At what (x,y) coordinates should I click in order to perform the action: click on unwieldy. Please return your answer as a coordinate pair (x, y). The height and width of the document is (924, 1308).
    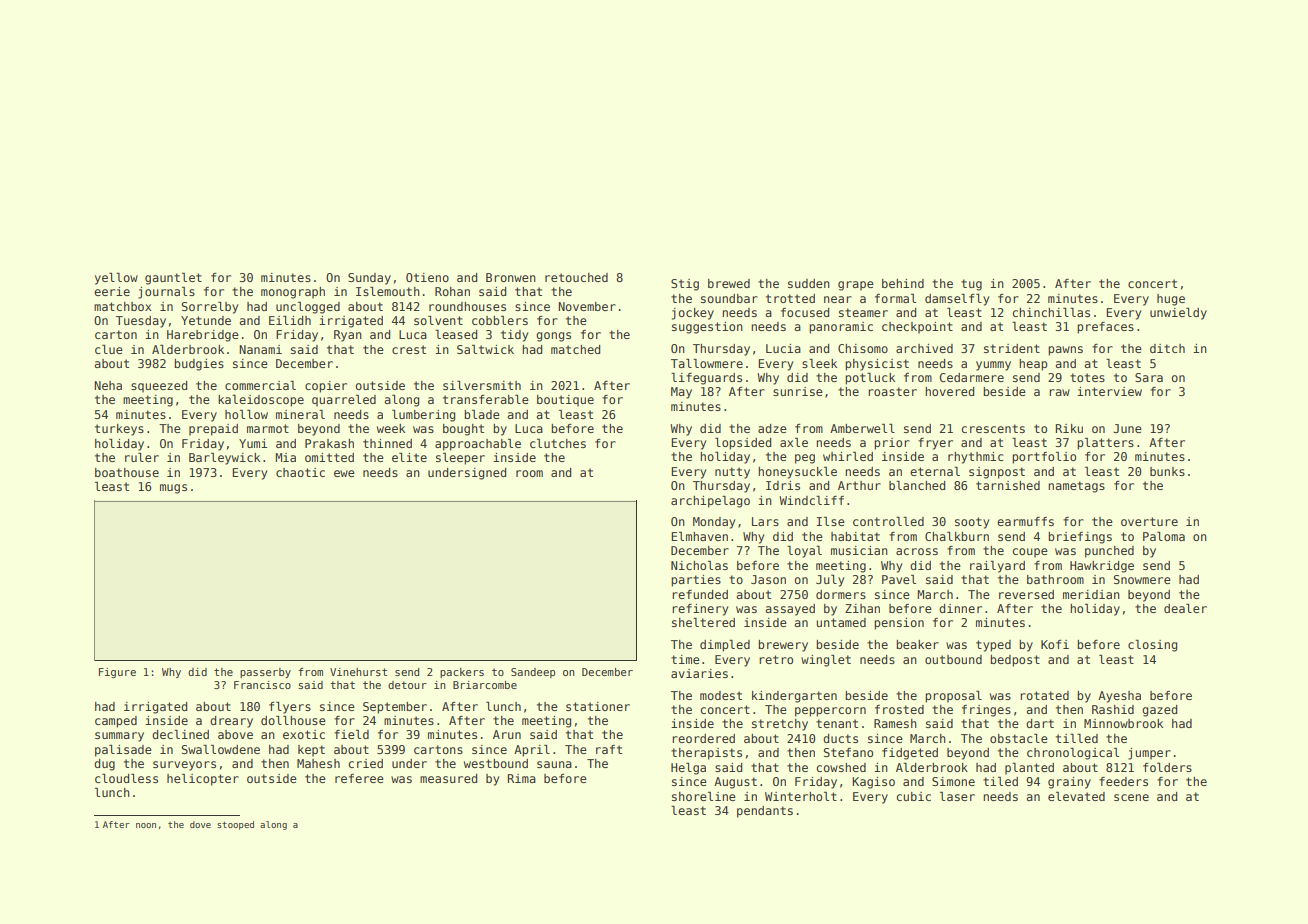
    Looking at the image, I should click on (1178, 314).
